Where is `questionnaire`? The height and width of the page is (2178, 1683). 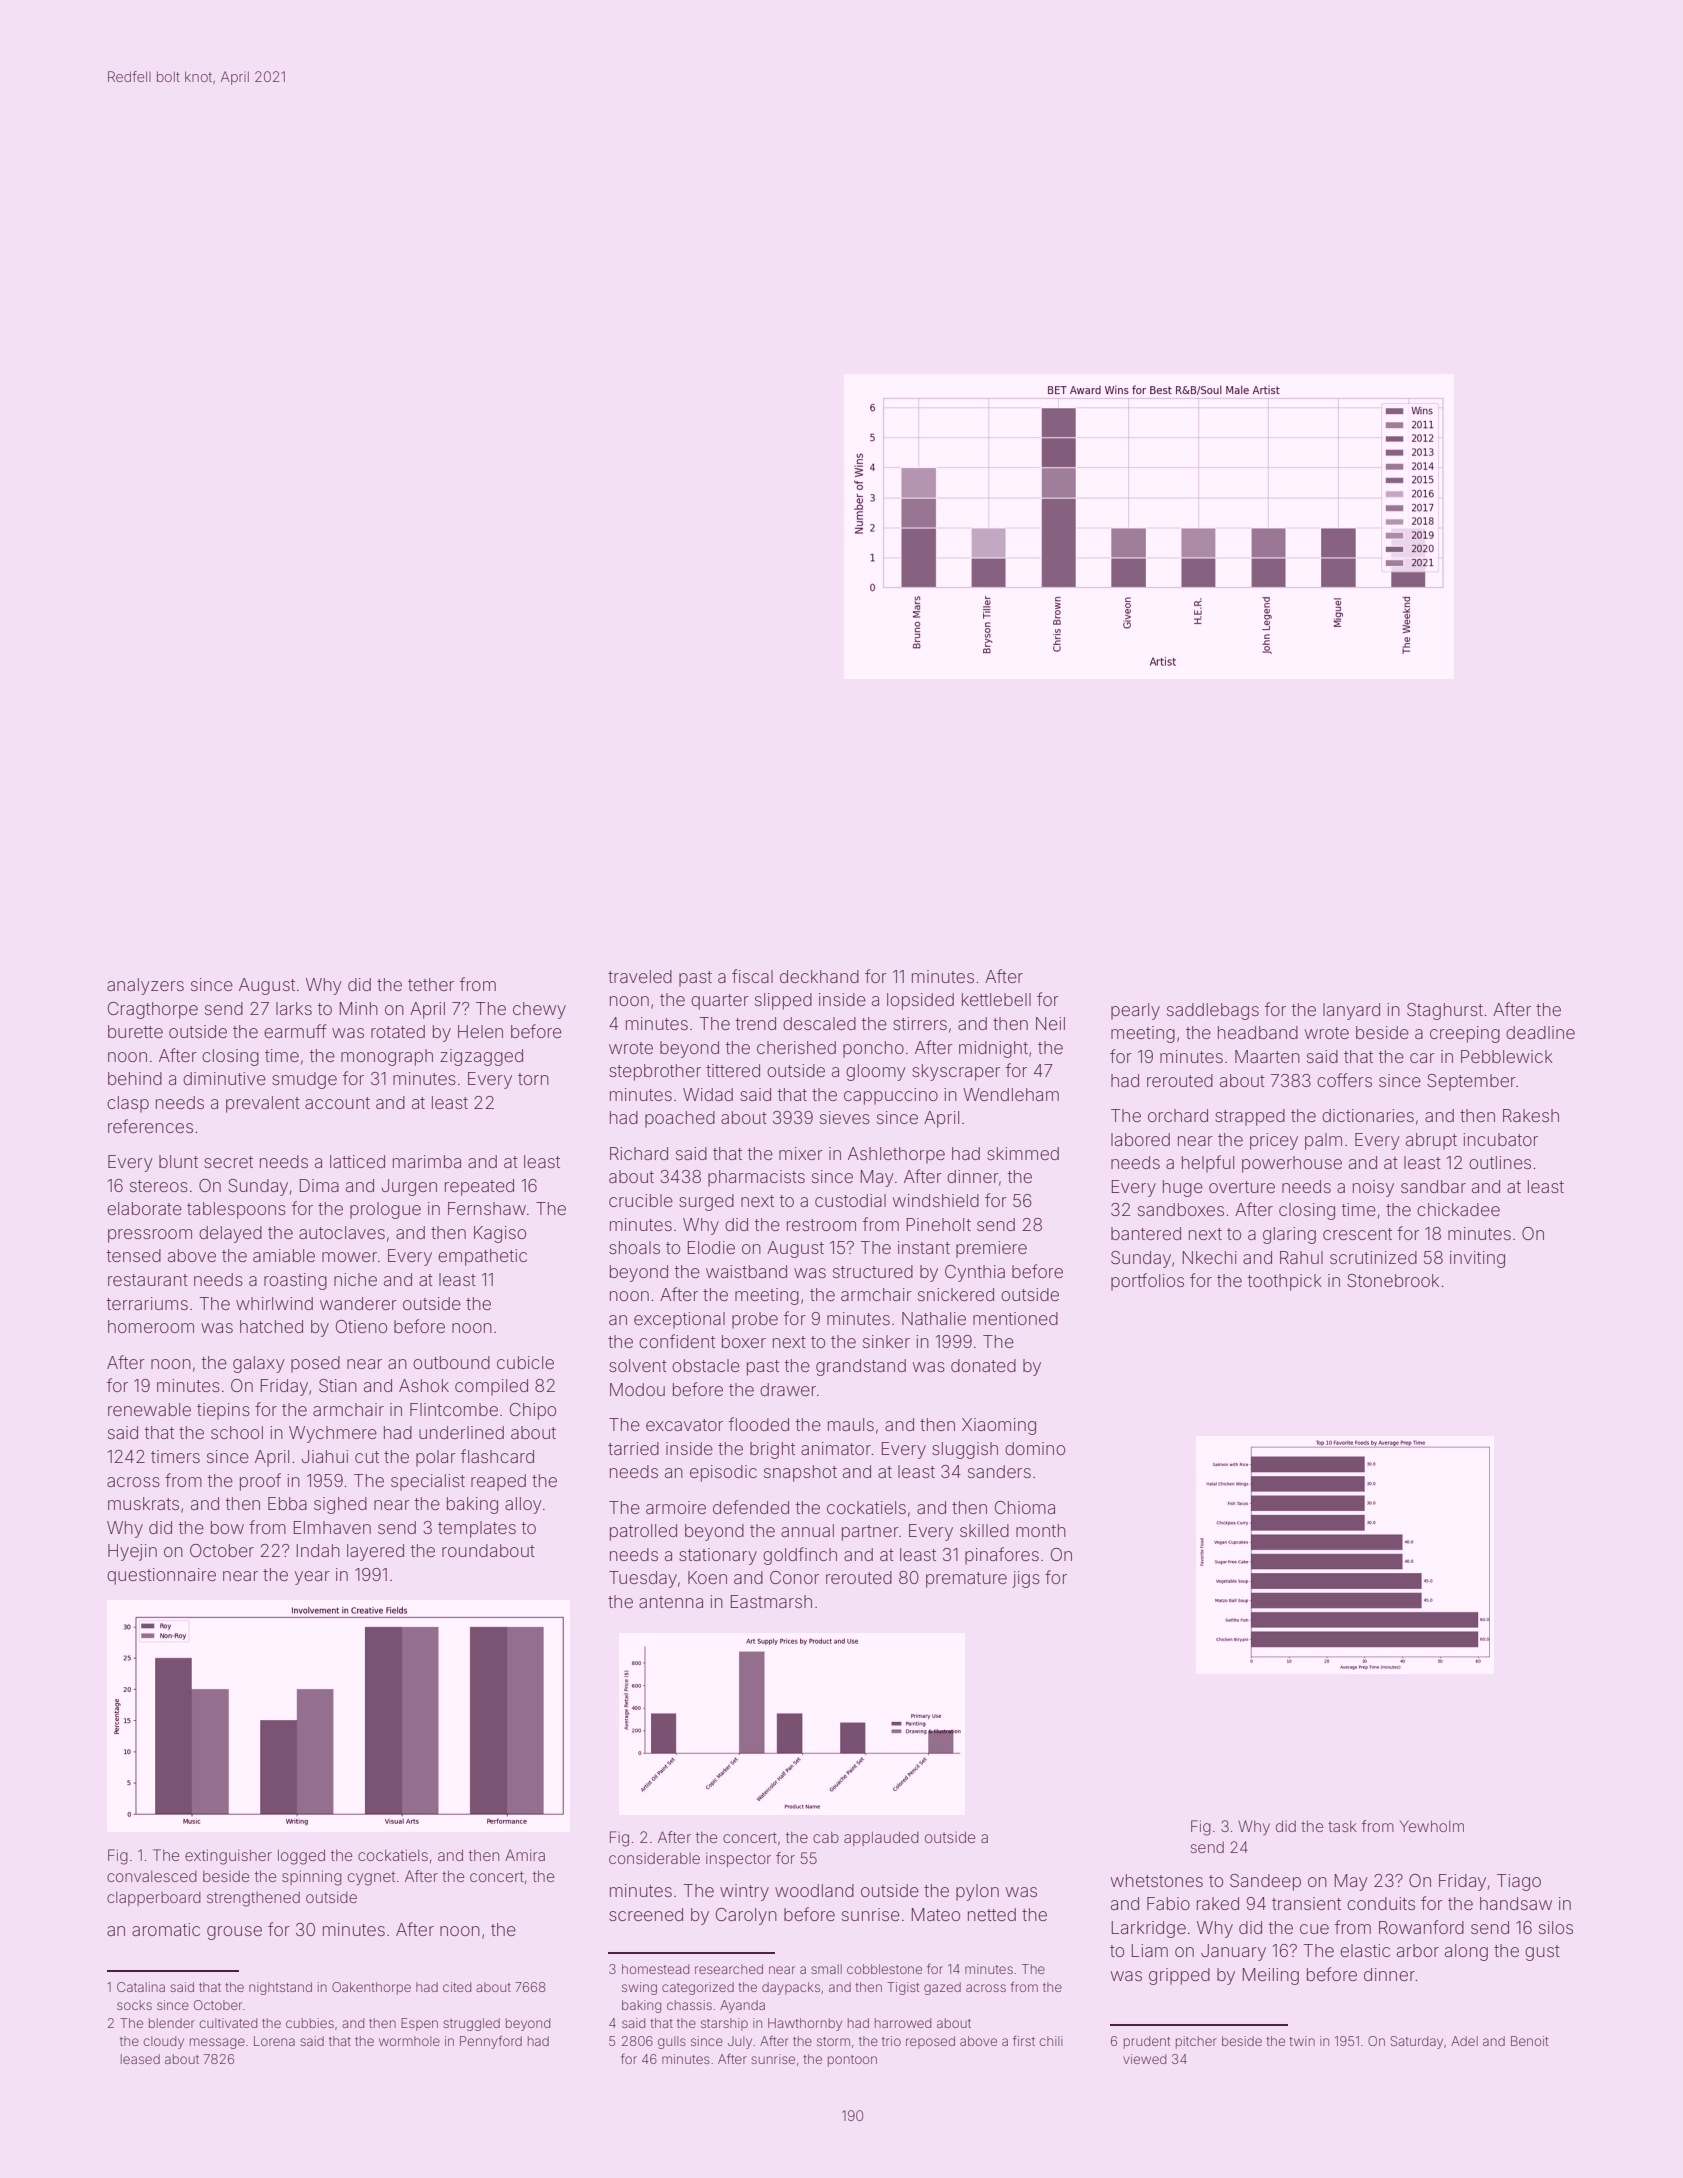
questionnaire is located at coordinates (161, 1576).
